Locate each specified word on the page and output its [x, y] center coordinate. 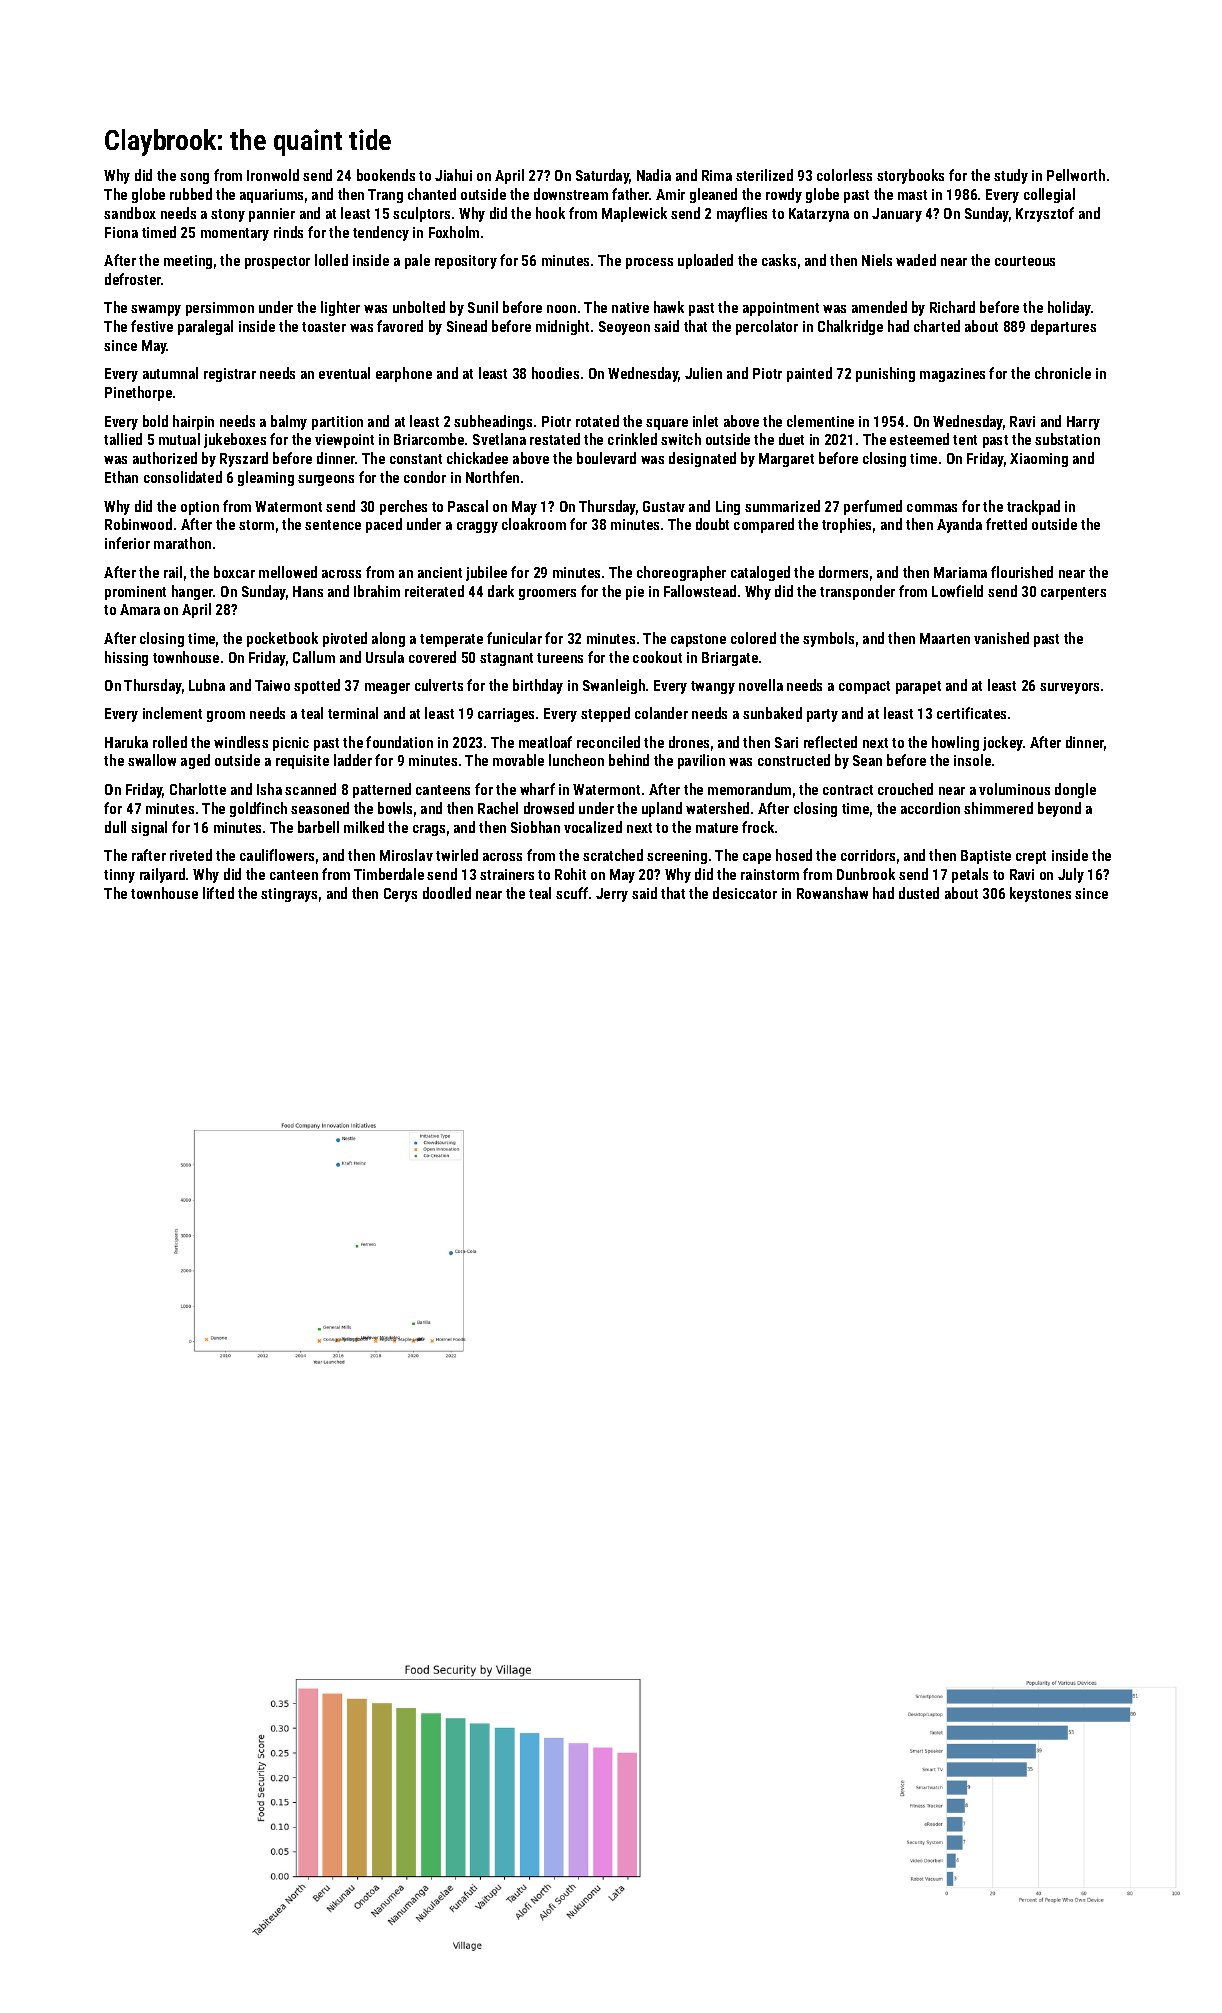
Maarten [945, 638]
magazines [952, 375]
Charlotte [198, 789]
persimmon [220, 309]
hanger [193, 592]
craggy [477, 527]
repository [466, 262]
